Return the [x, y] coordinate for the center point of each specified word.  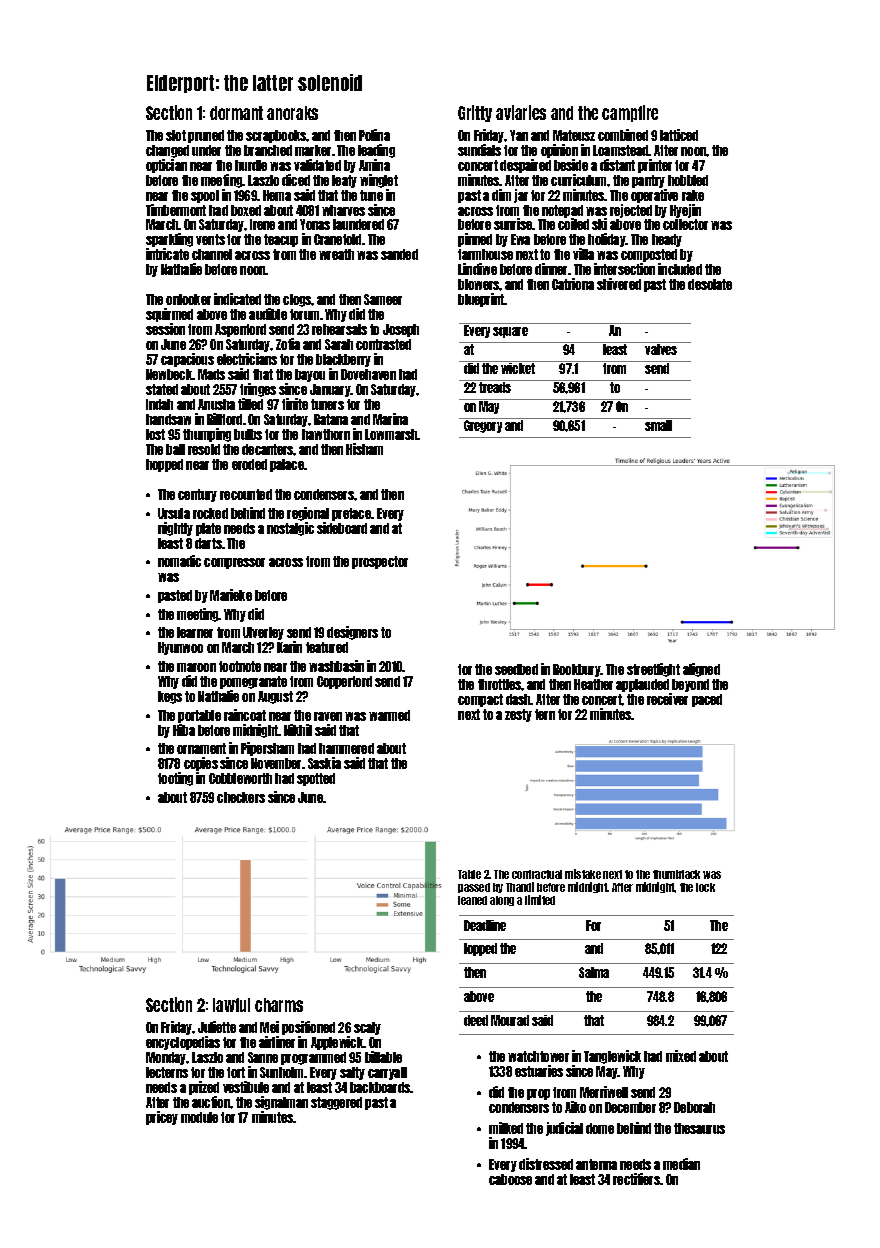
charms [279, 1005]
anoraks [292, 113]
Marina [390, 419]
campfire [630, 113]
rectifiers [636, 1179]
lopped [480, 949]
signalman [281, 1103]
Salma [594, 972]
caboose [510, 1179]
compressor [234, 563]
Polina [374, 135]
